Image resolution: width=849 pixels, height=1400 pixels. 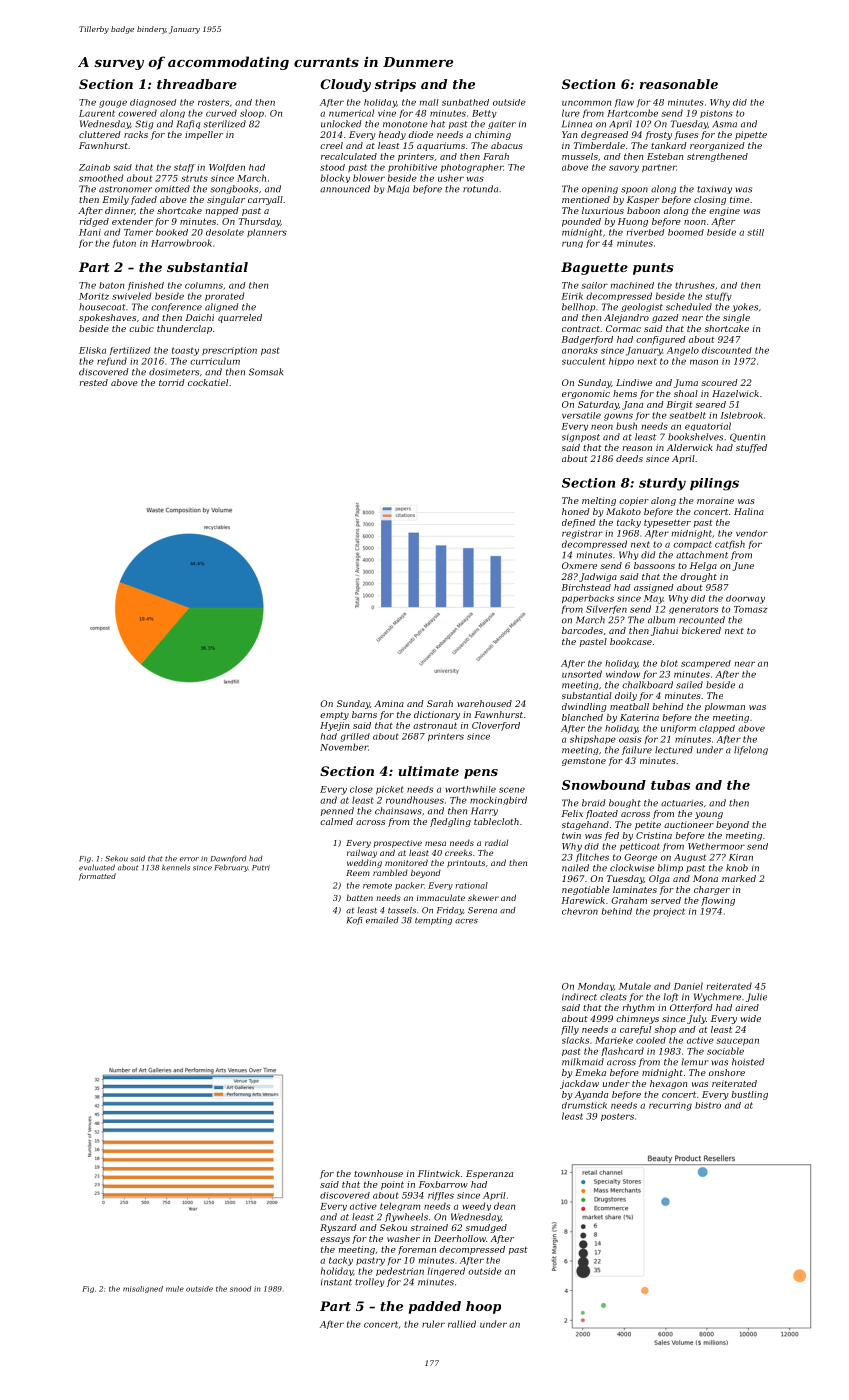 I want to click on Tomasz, so click(x=750, y=609).
